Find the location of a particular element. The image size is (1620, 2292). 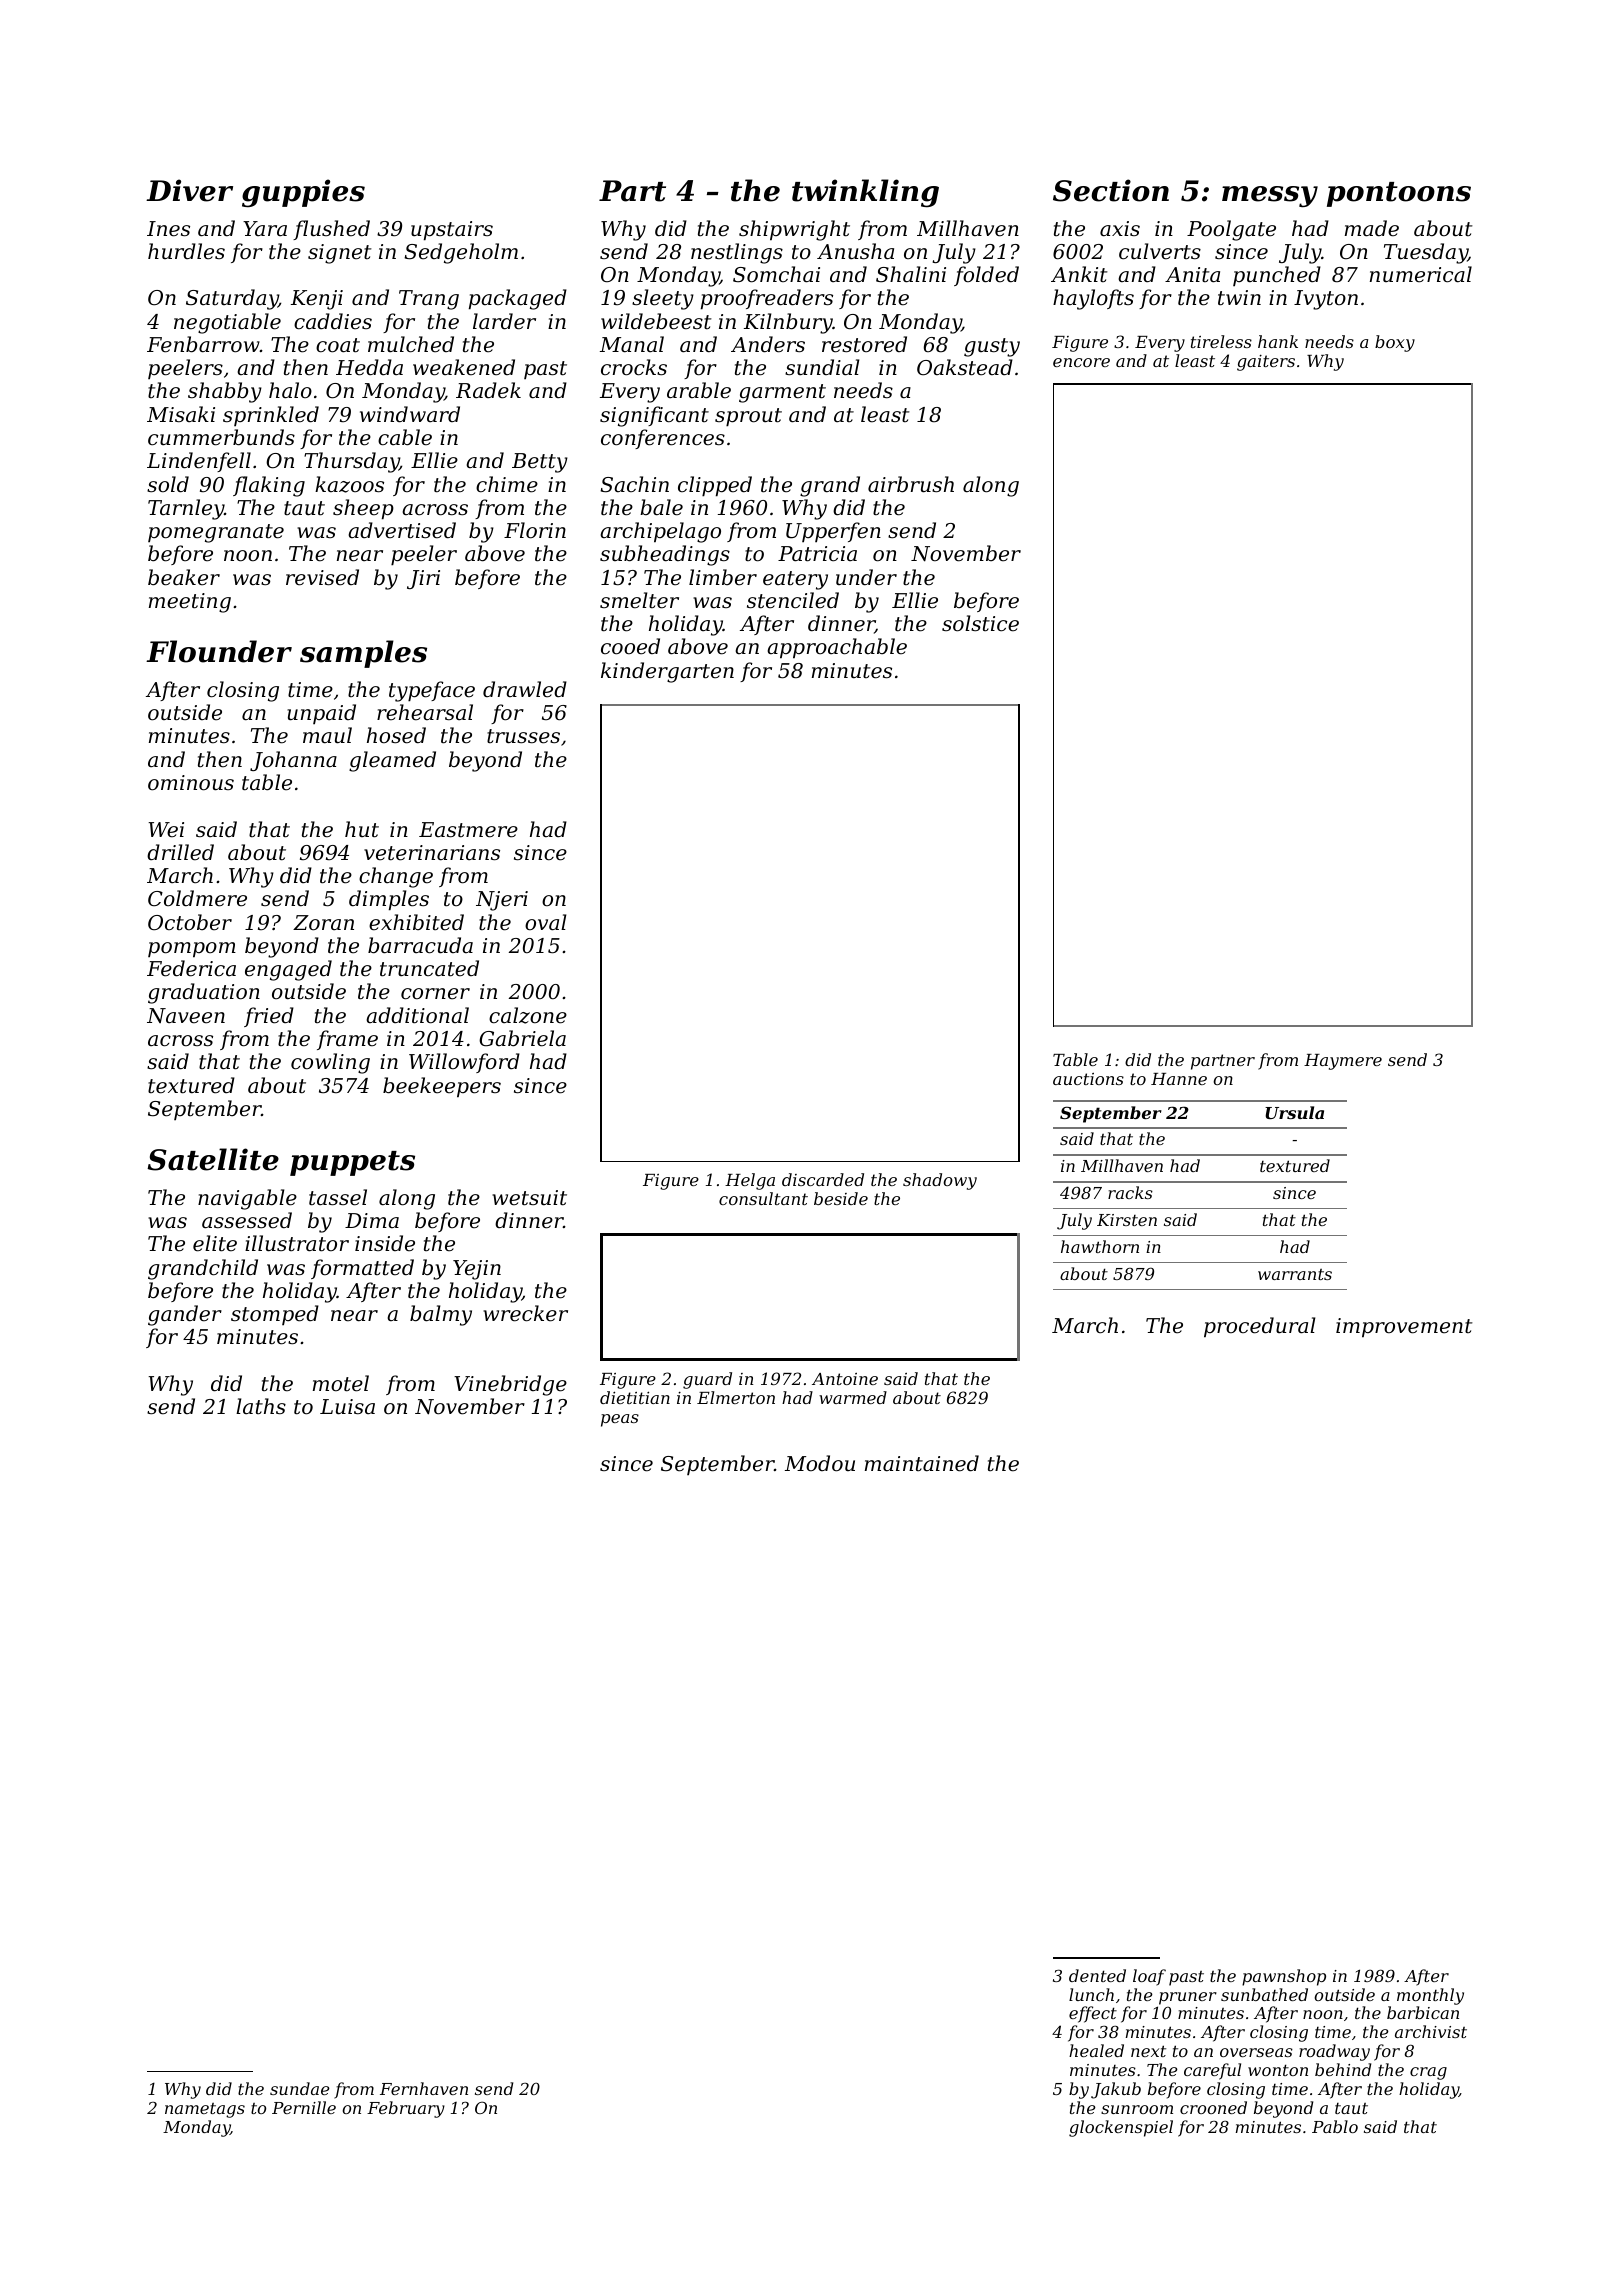

Section is located at coordinates (1111, 190).
